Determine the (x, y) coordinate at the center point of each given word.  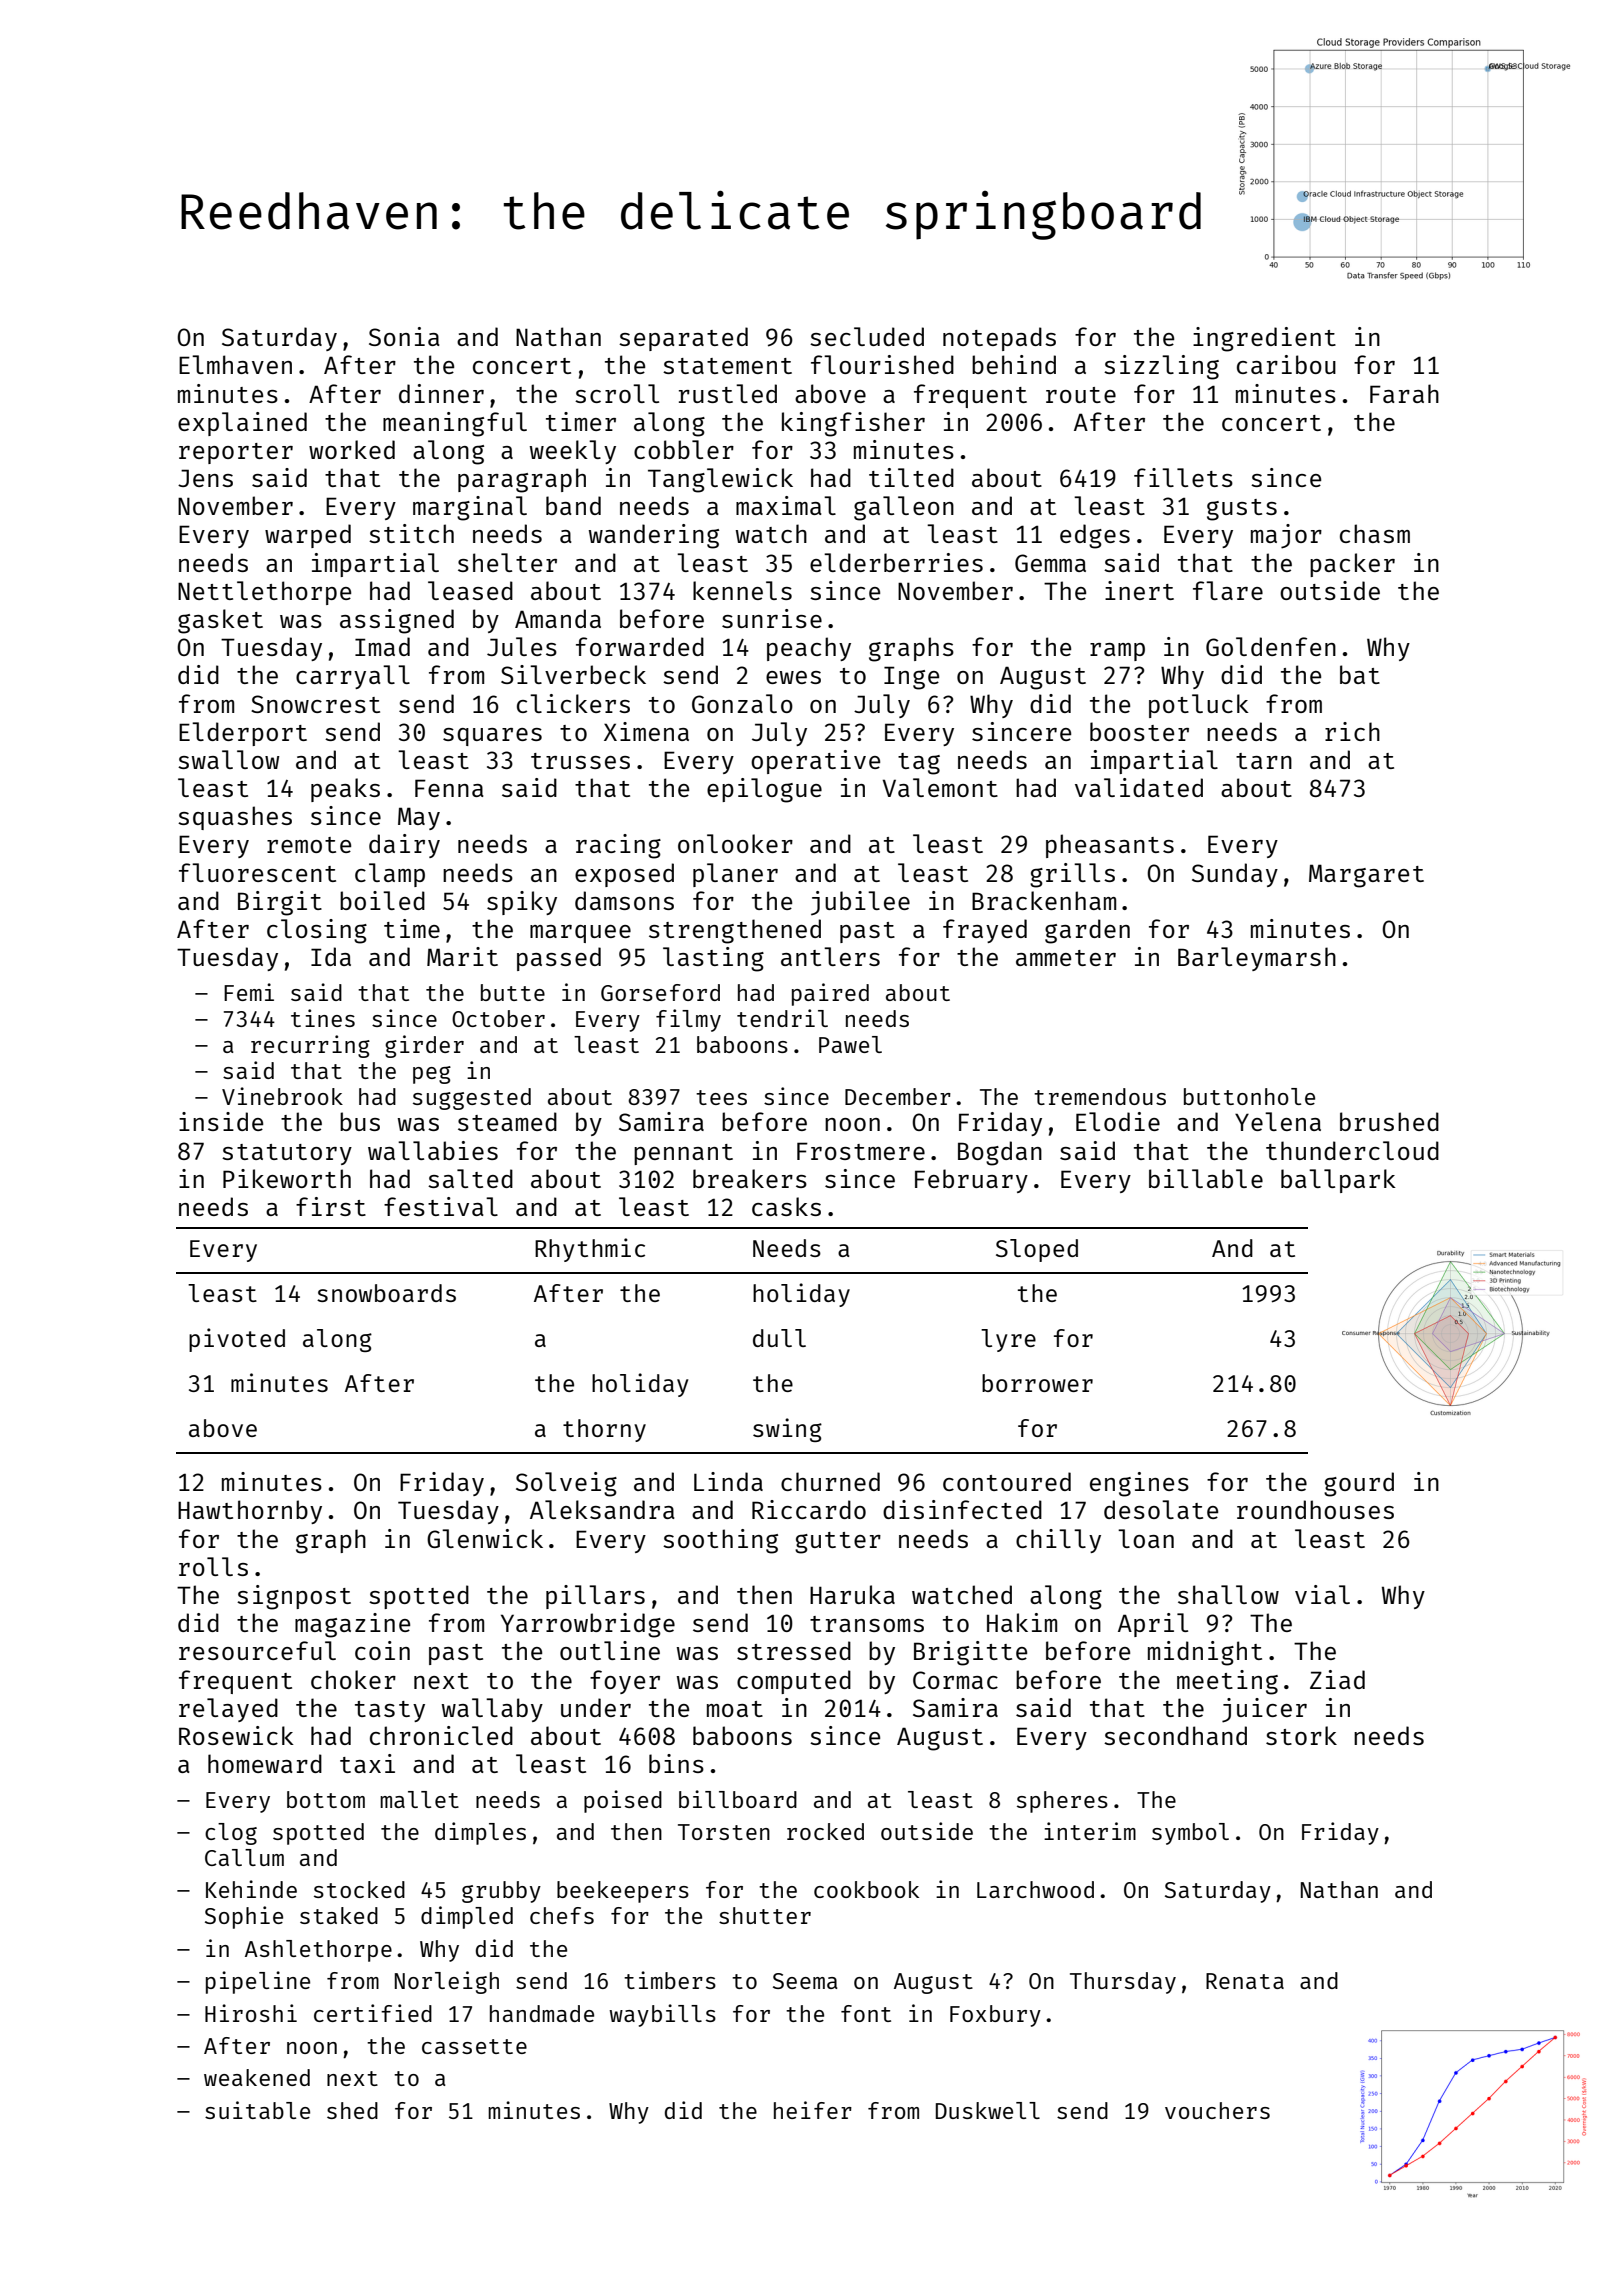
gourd (1359, 1484)
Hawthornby (250, 1512)
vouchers (1217, 2110)
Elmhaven (235, 364)
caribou (1286, 364)
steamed (507, 1121)
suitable (257, 2110)
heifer (813, 2110)
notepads (999, 339)
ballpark (1338, 1181)
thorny (604, 1430)
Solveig (566, 1484)
